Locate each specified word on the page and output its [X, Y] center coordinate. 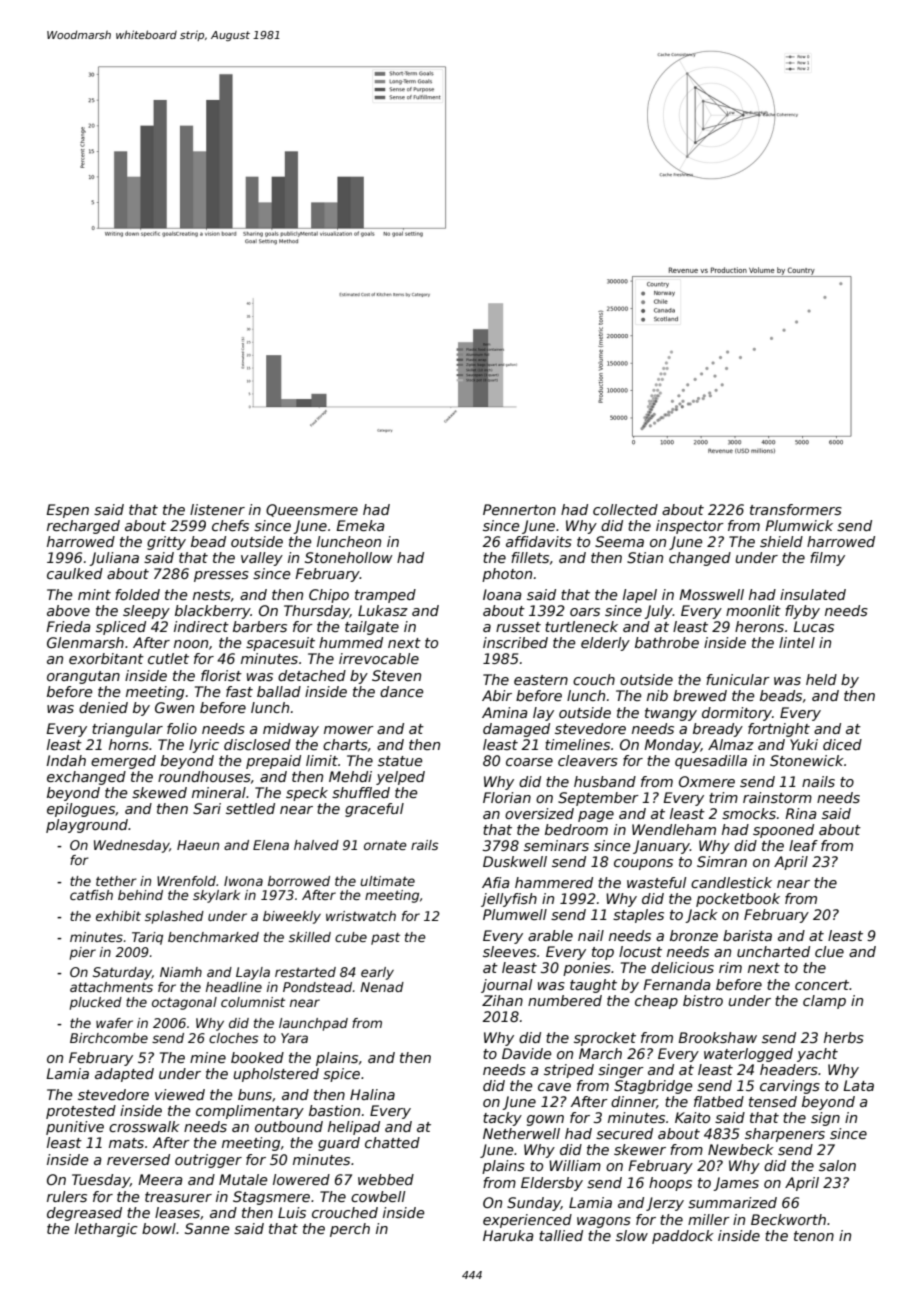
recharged [83, 527]
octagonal [184, 1003]
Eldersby [552, 1184]
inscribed [515, 642]
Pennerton [519, 509]
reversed [138, 1159]
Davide [526, 1053]
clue [829, 951]
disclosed [257, 744]
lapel [640, 596]
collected [625, 509]
